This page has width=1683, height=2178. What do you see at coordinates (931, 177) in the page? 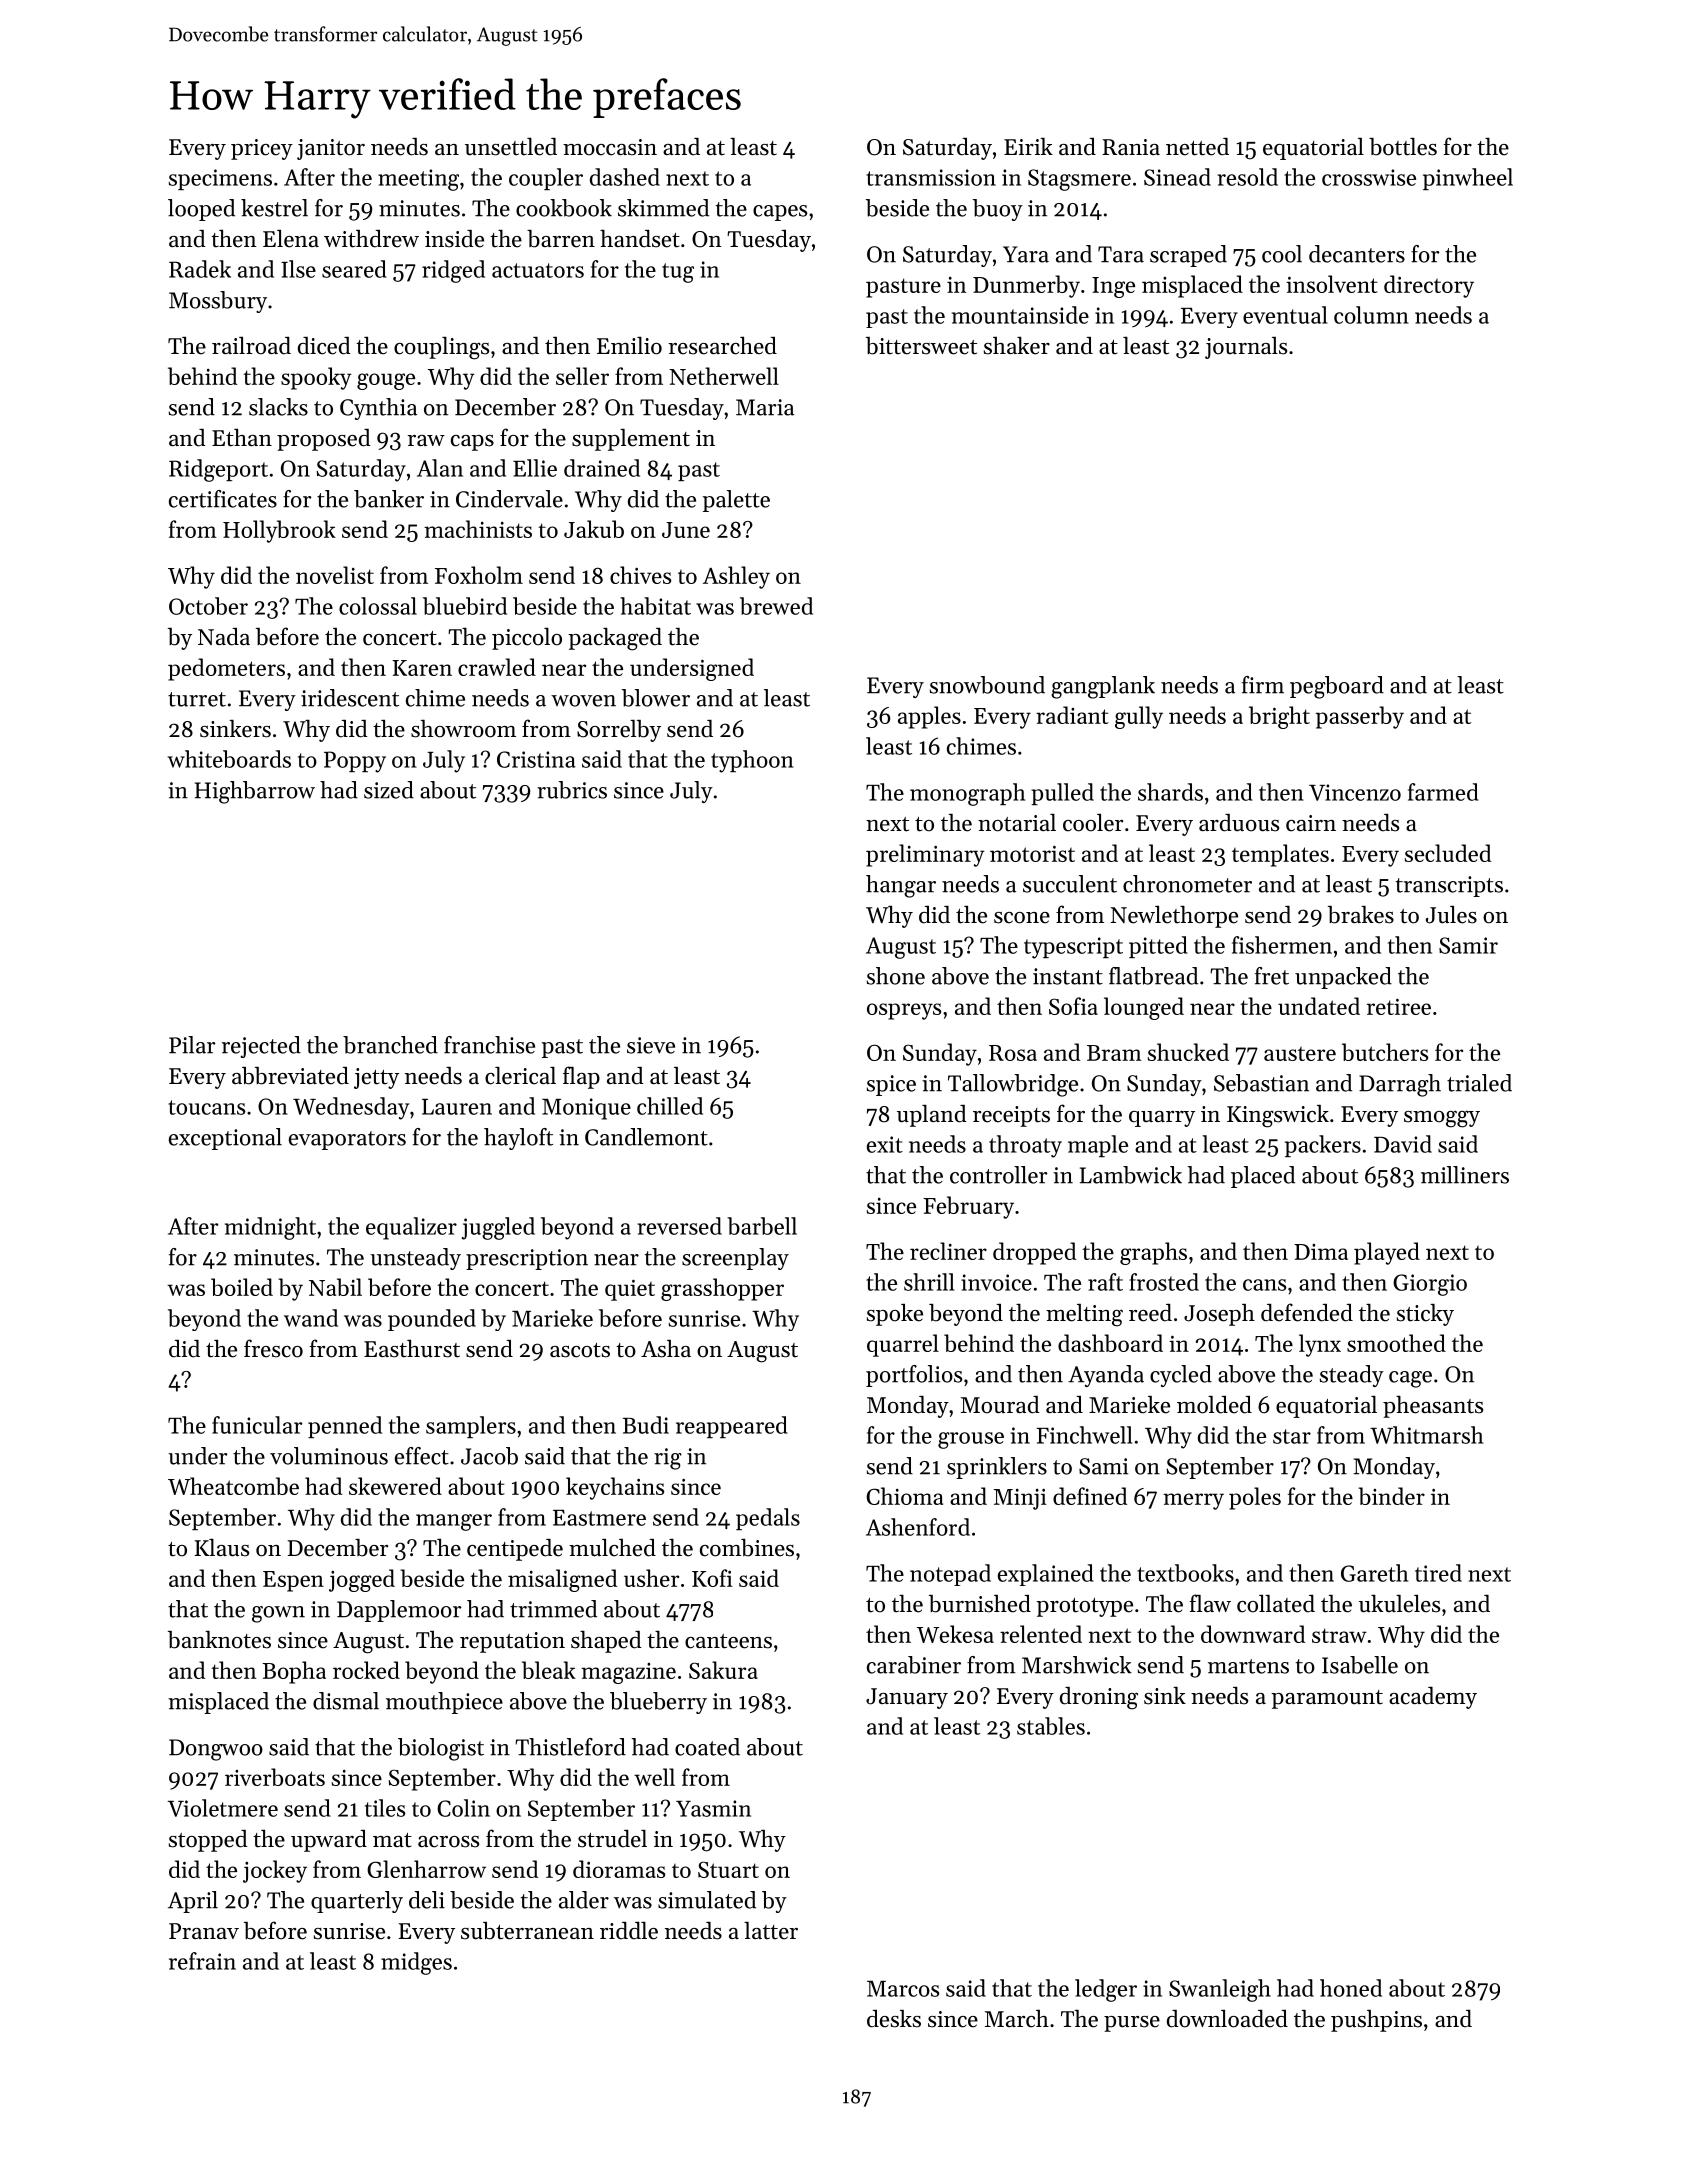
I see `transmission` at bounding box center [931, 177].
